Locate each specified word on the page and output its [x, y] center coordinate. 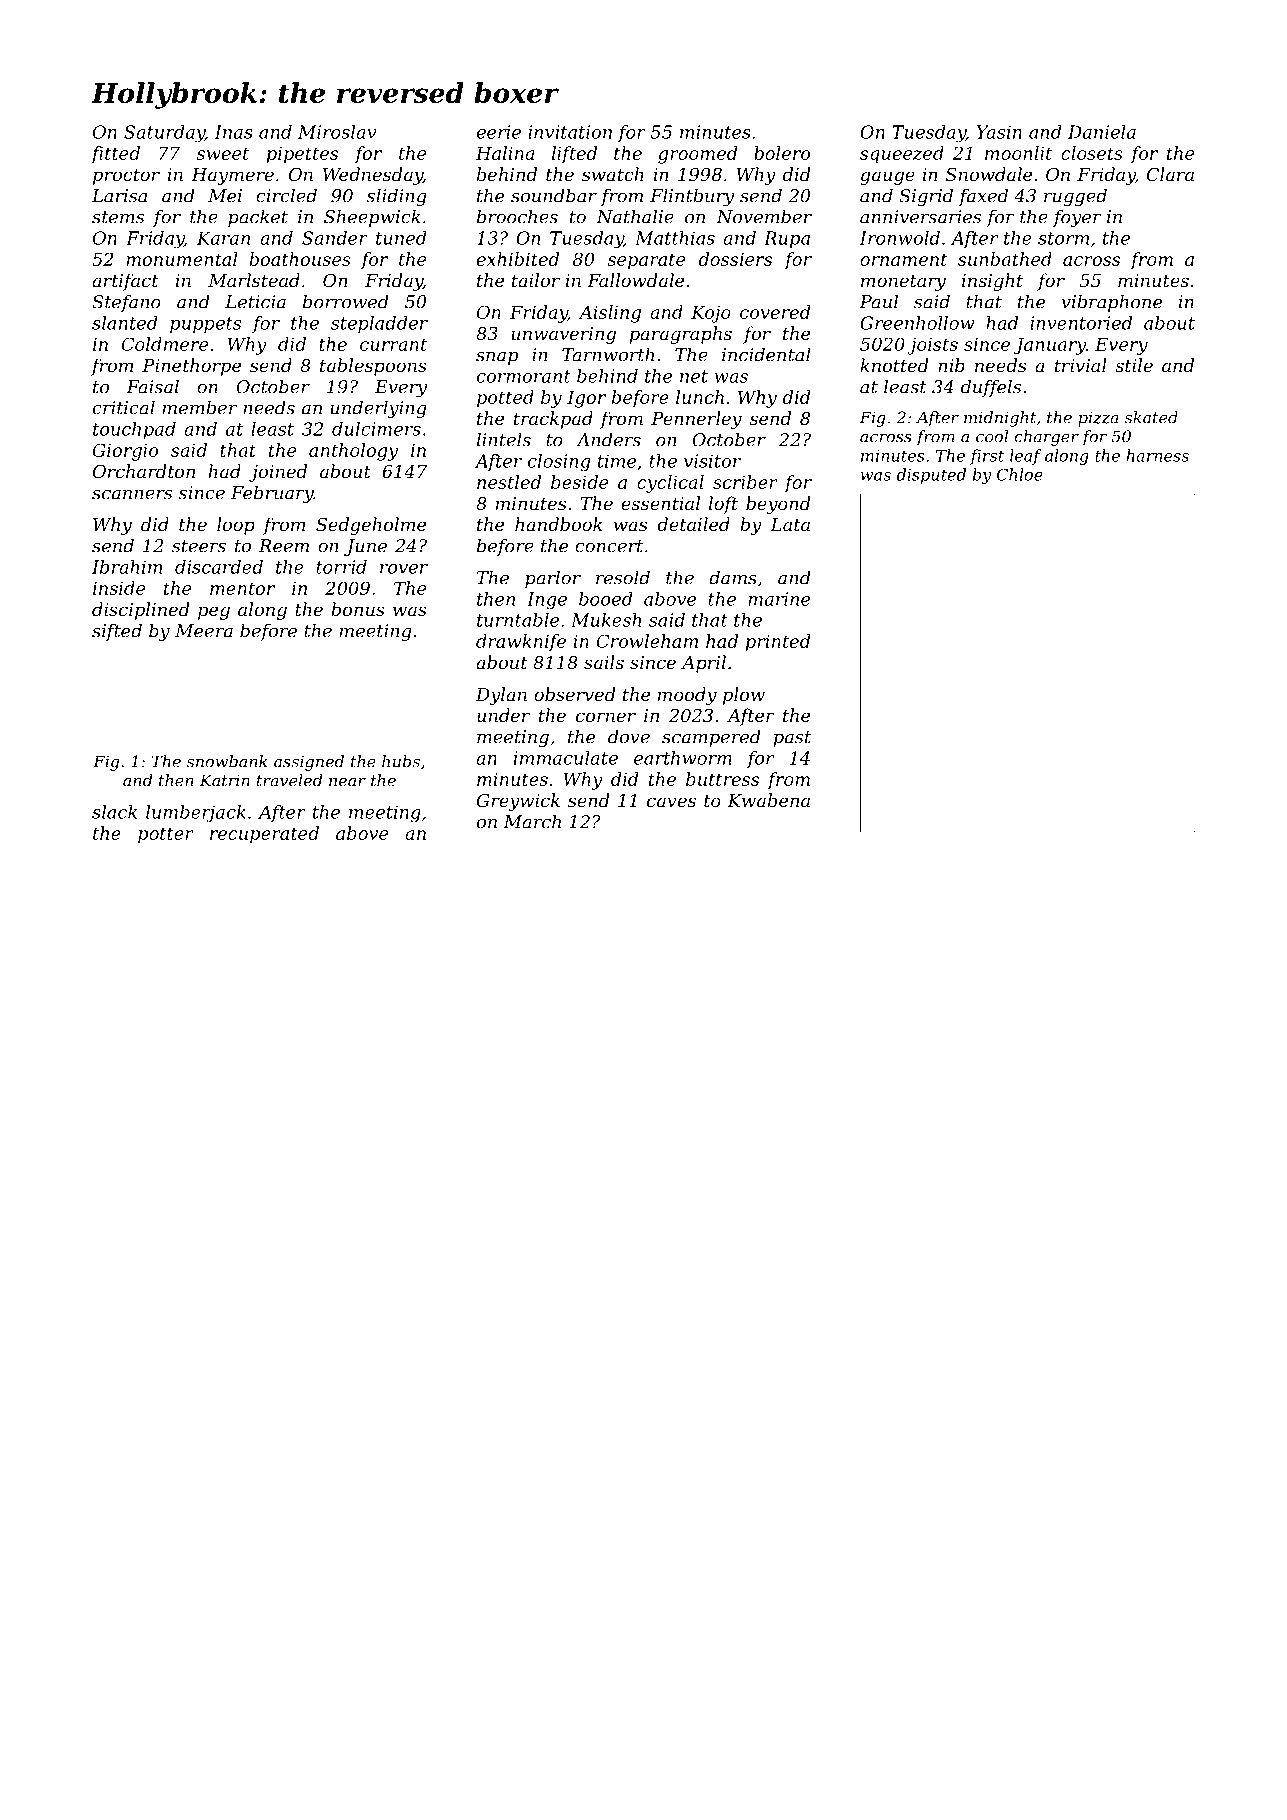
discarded [219, 567]
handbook [558, 524]
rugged [1075, 197]
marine [779, 599]
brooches [517, 216]
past [792, 739]
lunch [700, 397]
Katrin [225, 780]
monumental [181, 259]
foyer [1077, 218]
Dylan [501, 696]
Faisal [152, 386]
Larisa [119, 196]
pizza [1098, 419]
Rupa [787, 239]
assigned [309, 763]
